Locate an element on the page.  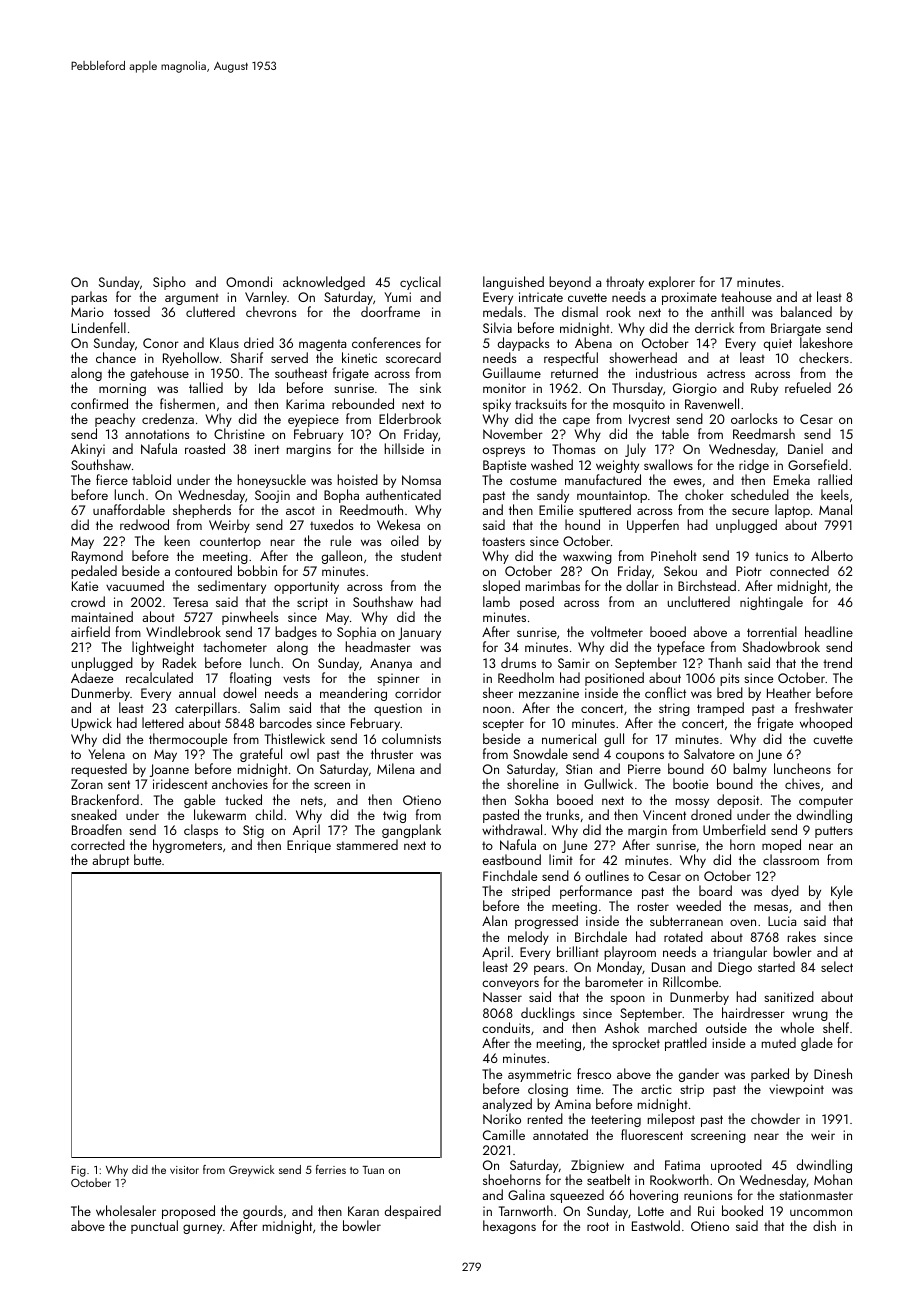
waxwing is located at coordinates (587, 557).
